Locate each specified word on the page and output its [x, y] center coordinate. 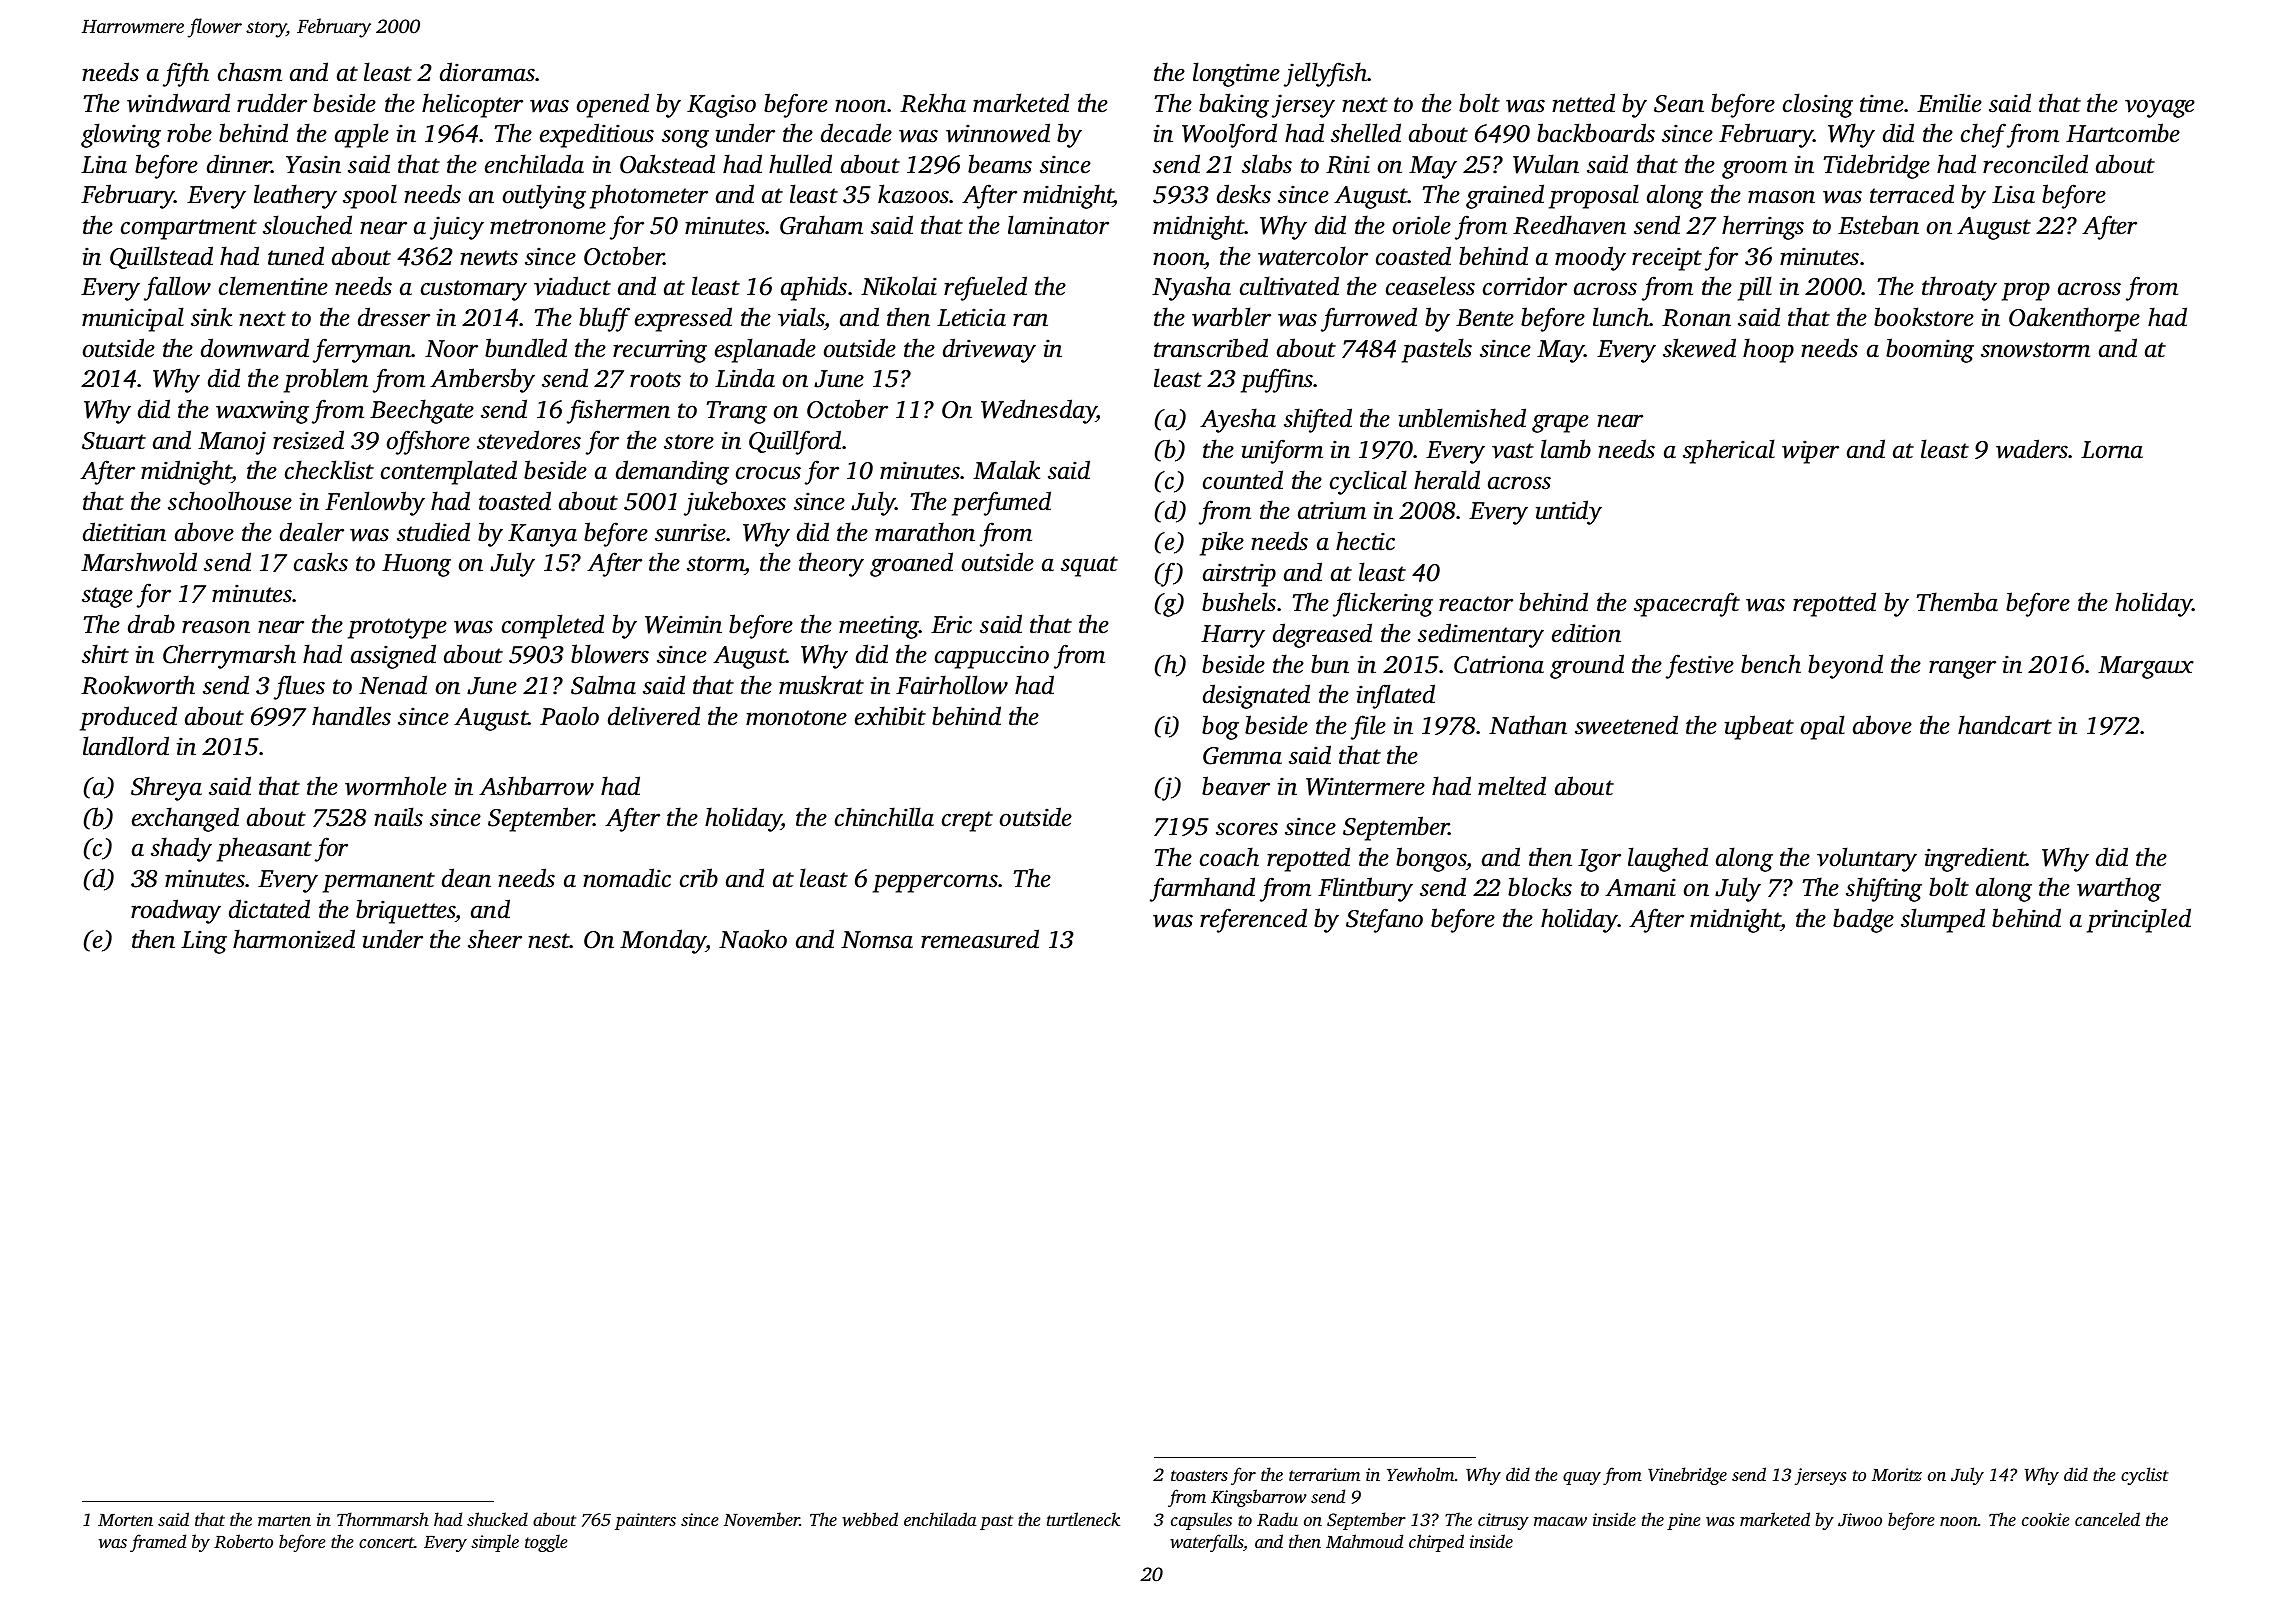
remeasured [980, 939]
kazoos [914, 194]
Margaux [2146, 667]
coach [1229, 857]
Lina [104, 164]
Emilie [1949, 103]
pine [1683, 1521]
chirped [1436, 1543]
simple [495, 1543]
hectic [1365, 541]
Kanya [542, 535]
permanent [379, 882]
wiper [1810, 452]
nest [549, 941]
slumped [1943, 920]
